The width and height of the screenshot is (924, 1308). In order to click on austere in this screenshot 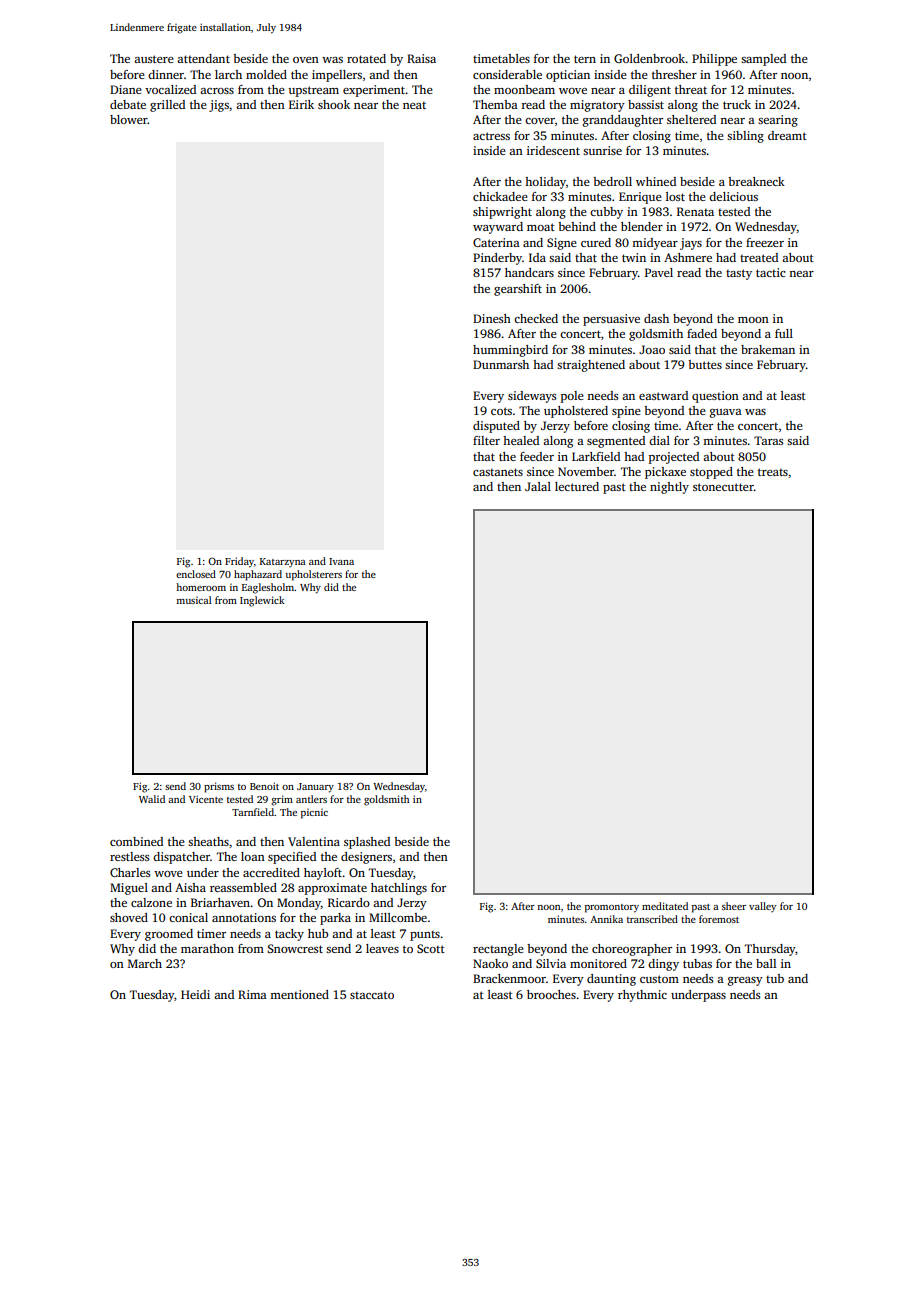, I will do `click(154, 59)`.
